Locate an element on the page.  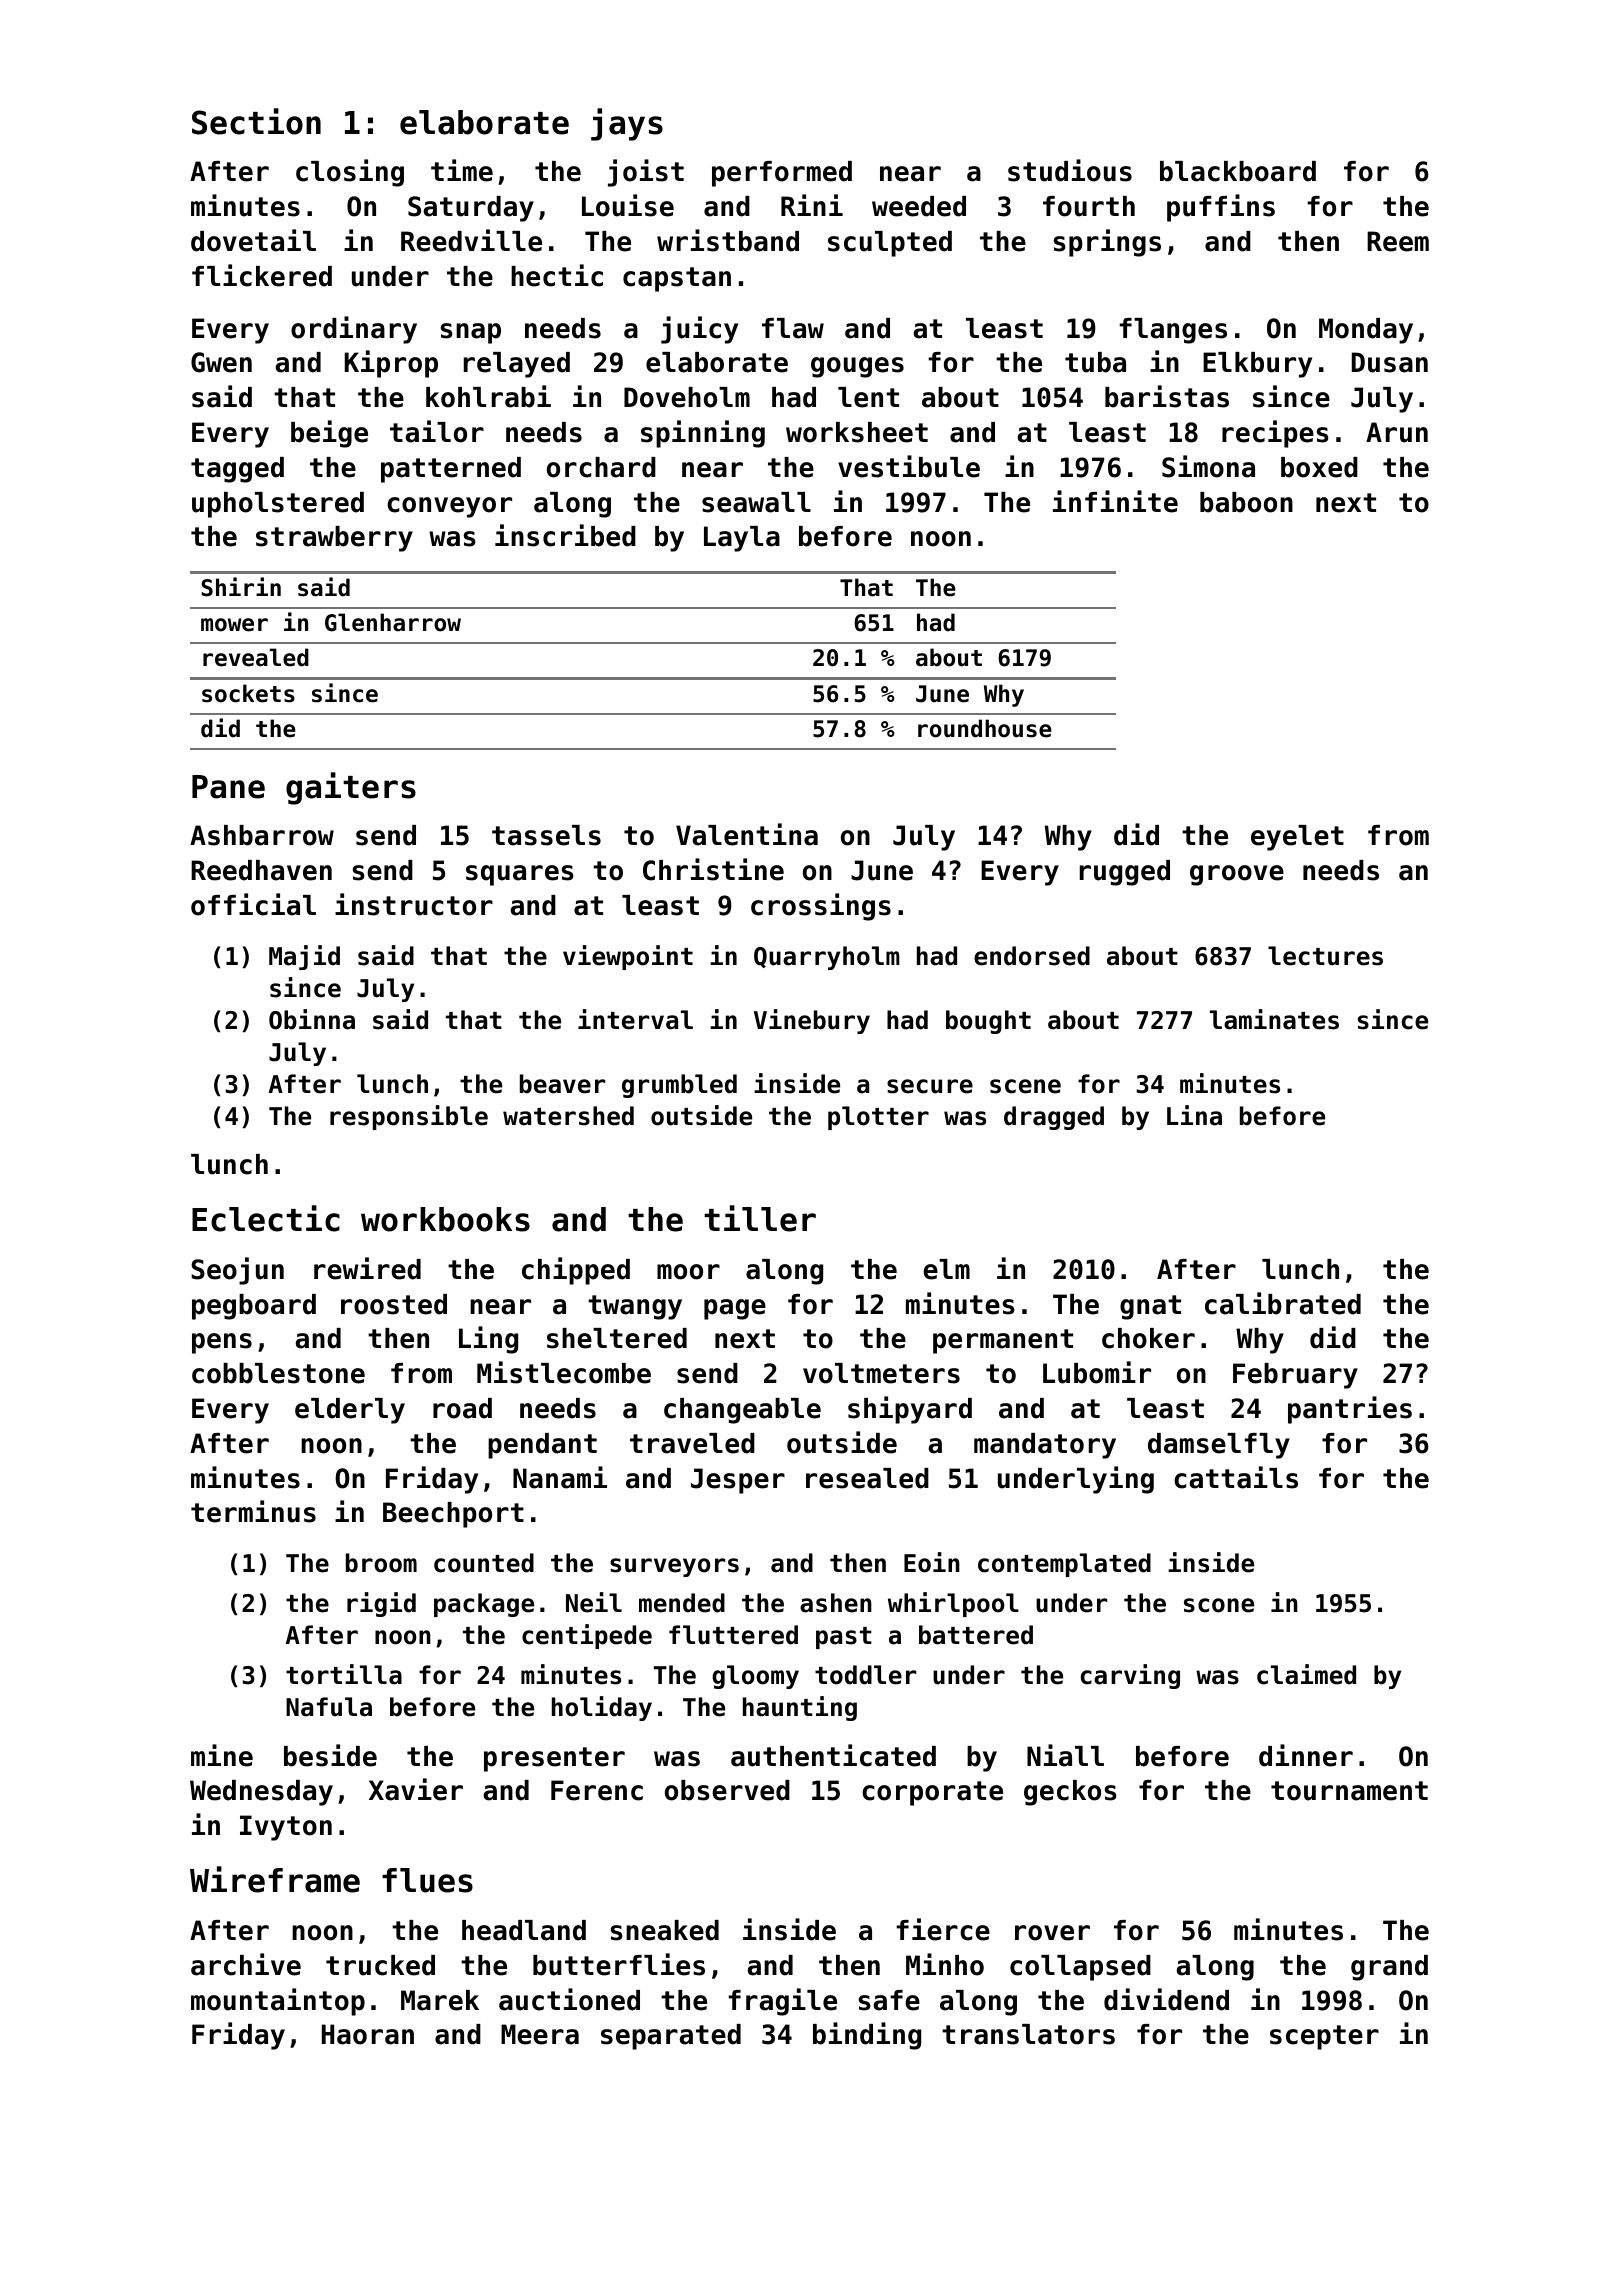
presenter is located at coordinates (554, 1759).
